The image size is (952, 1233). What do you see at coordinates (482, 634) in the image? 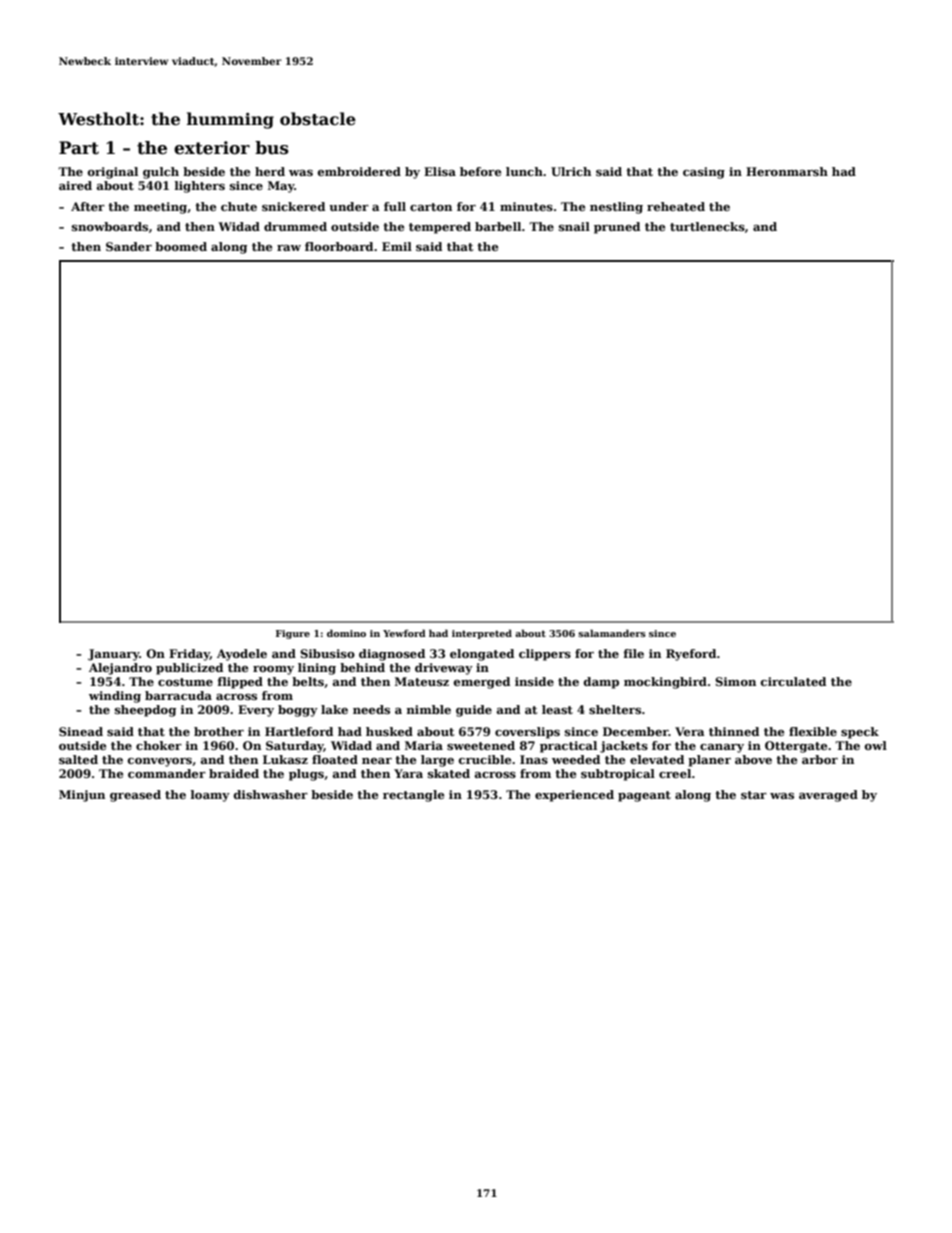
I see `interpreted` at bounding box center [482, 634].
